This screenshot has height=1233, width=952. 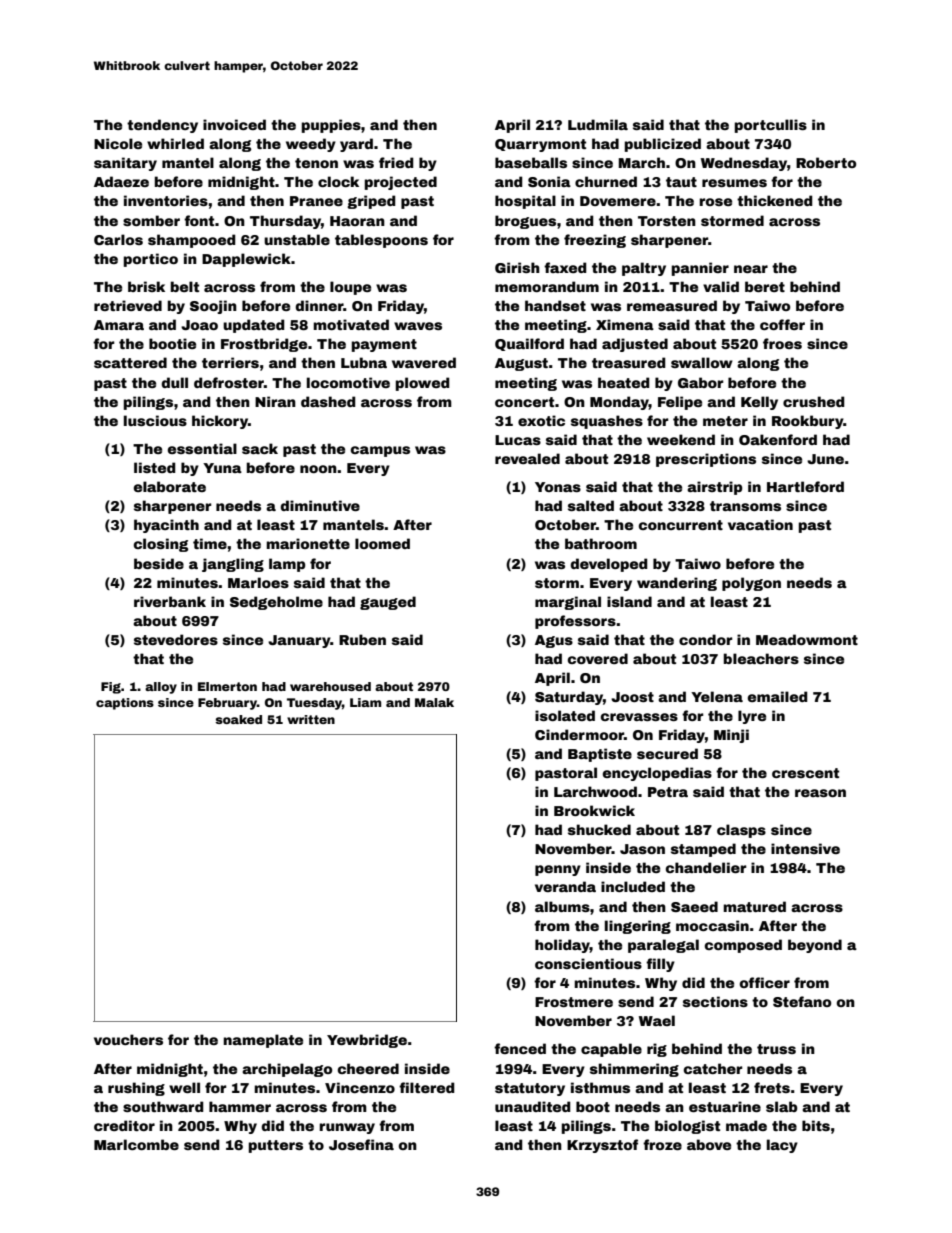 What do you see at coordinates (367, 1041) in the screenshot?
I see `Yewbridge` at bounding box center [367, 1041].
